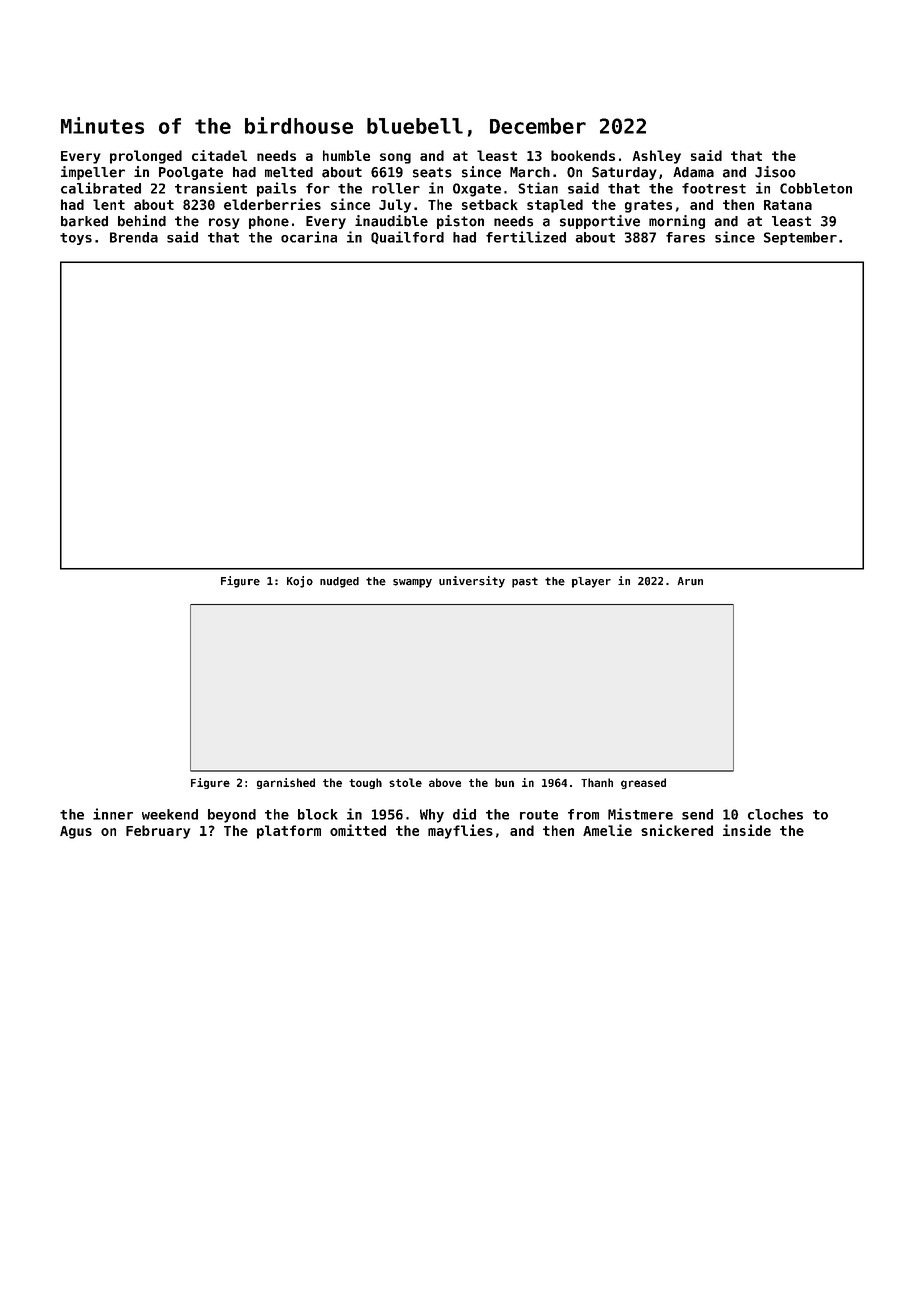 This screenshot has width=924, height=1308. I want to click on past, so click(525, 582).
